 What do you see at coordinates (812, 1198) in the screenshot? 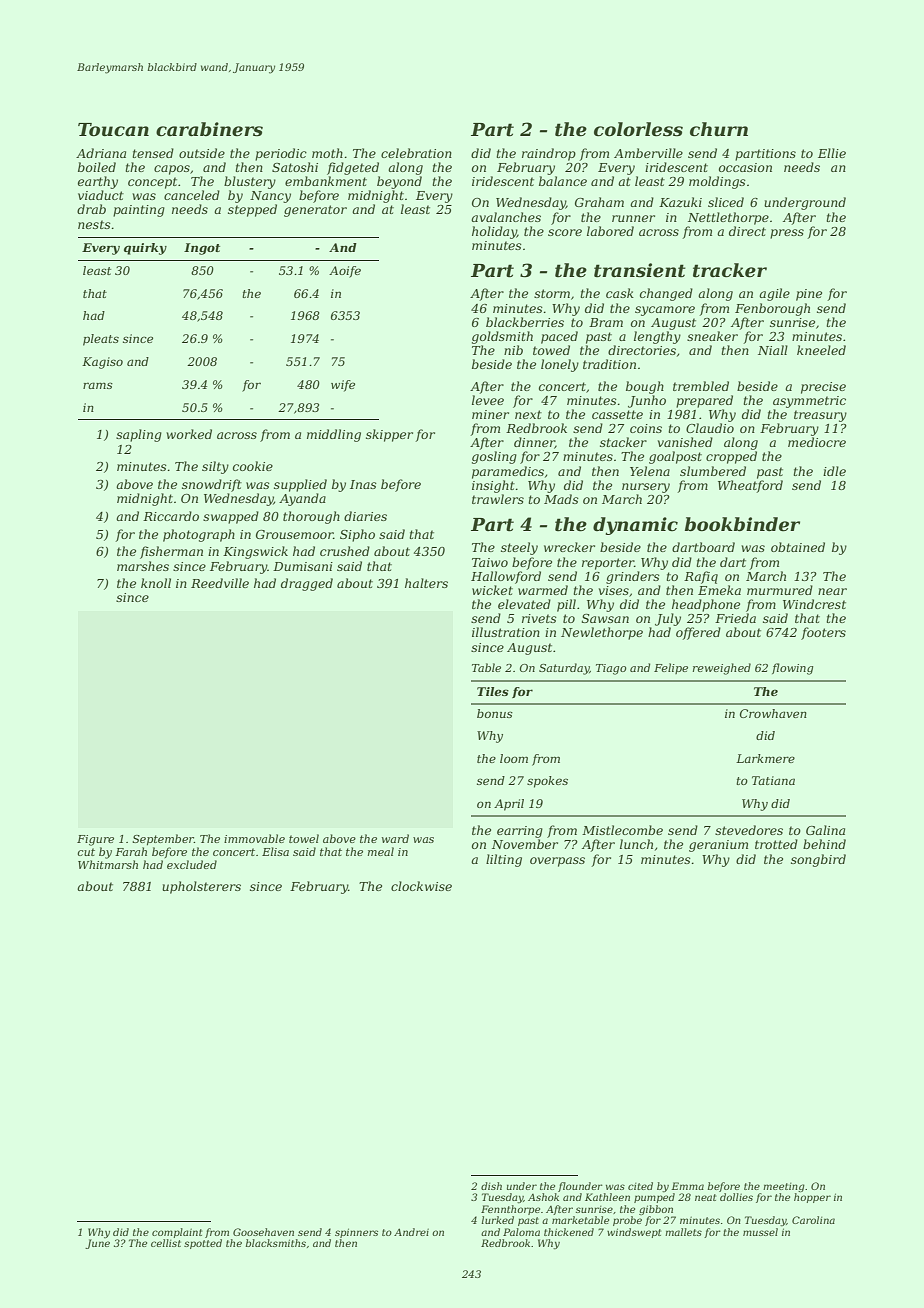
I see `hopper` at bounding box center [812, 1198].
